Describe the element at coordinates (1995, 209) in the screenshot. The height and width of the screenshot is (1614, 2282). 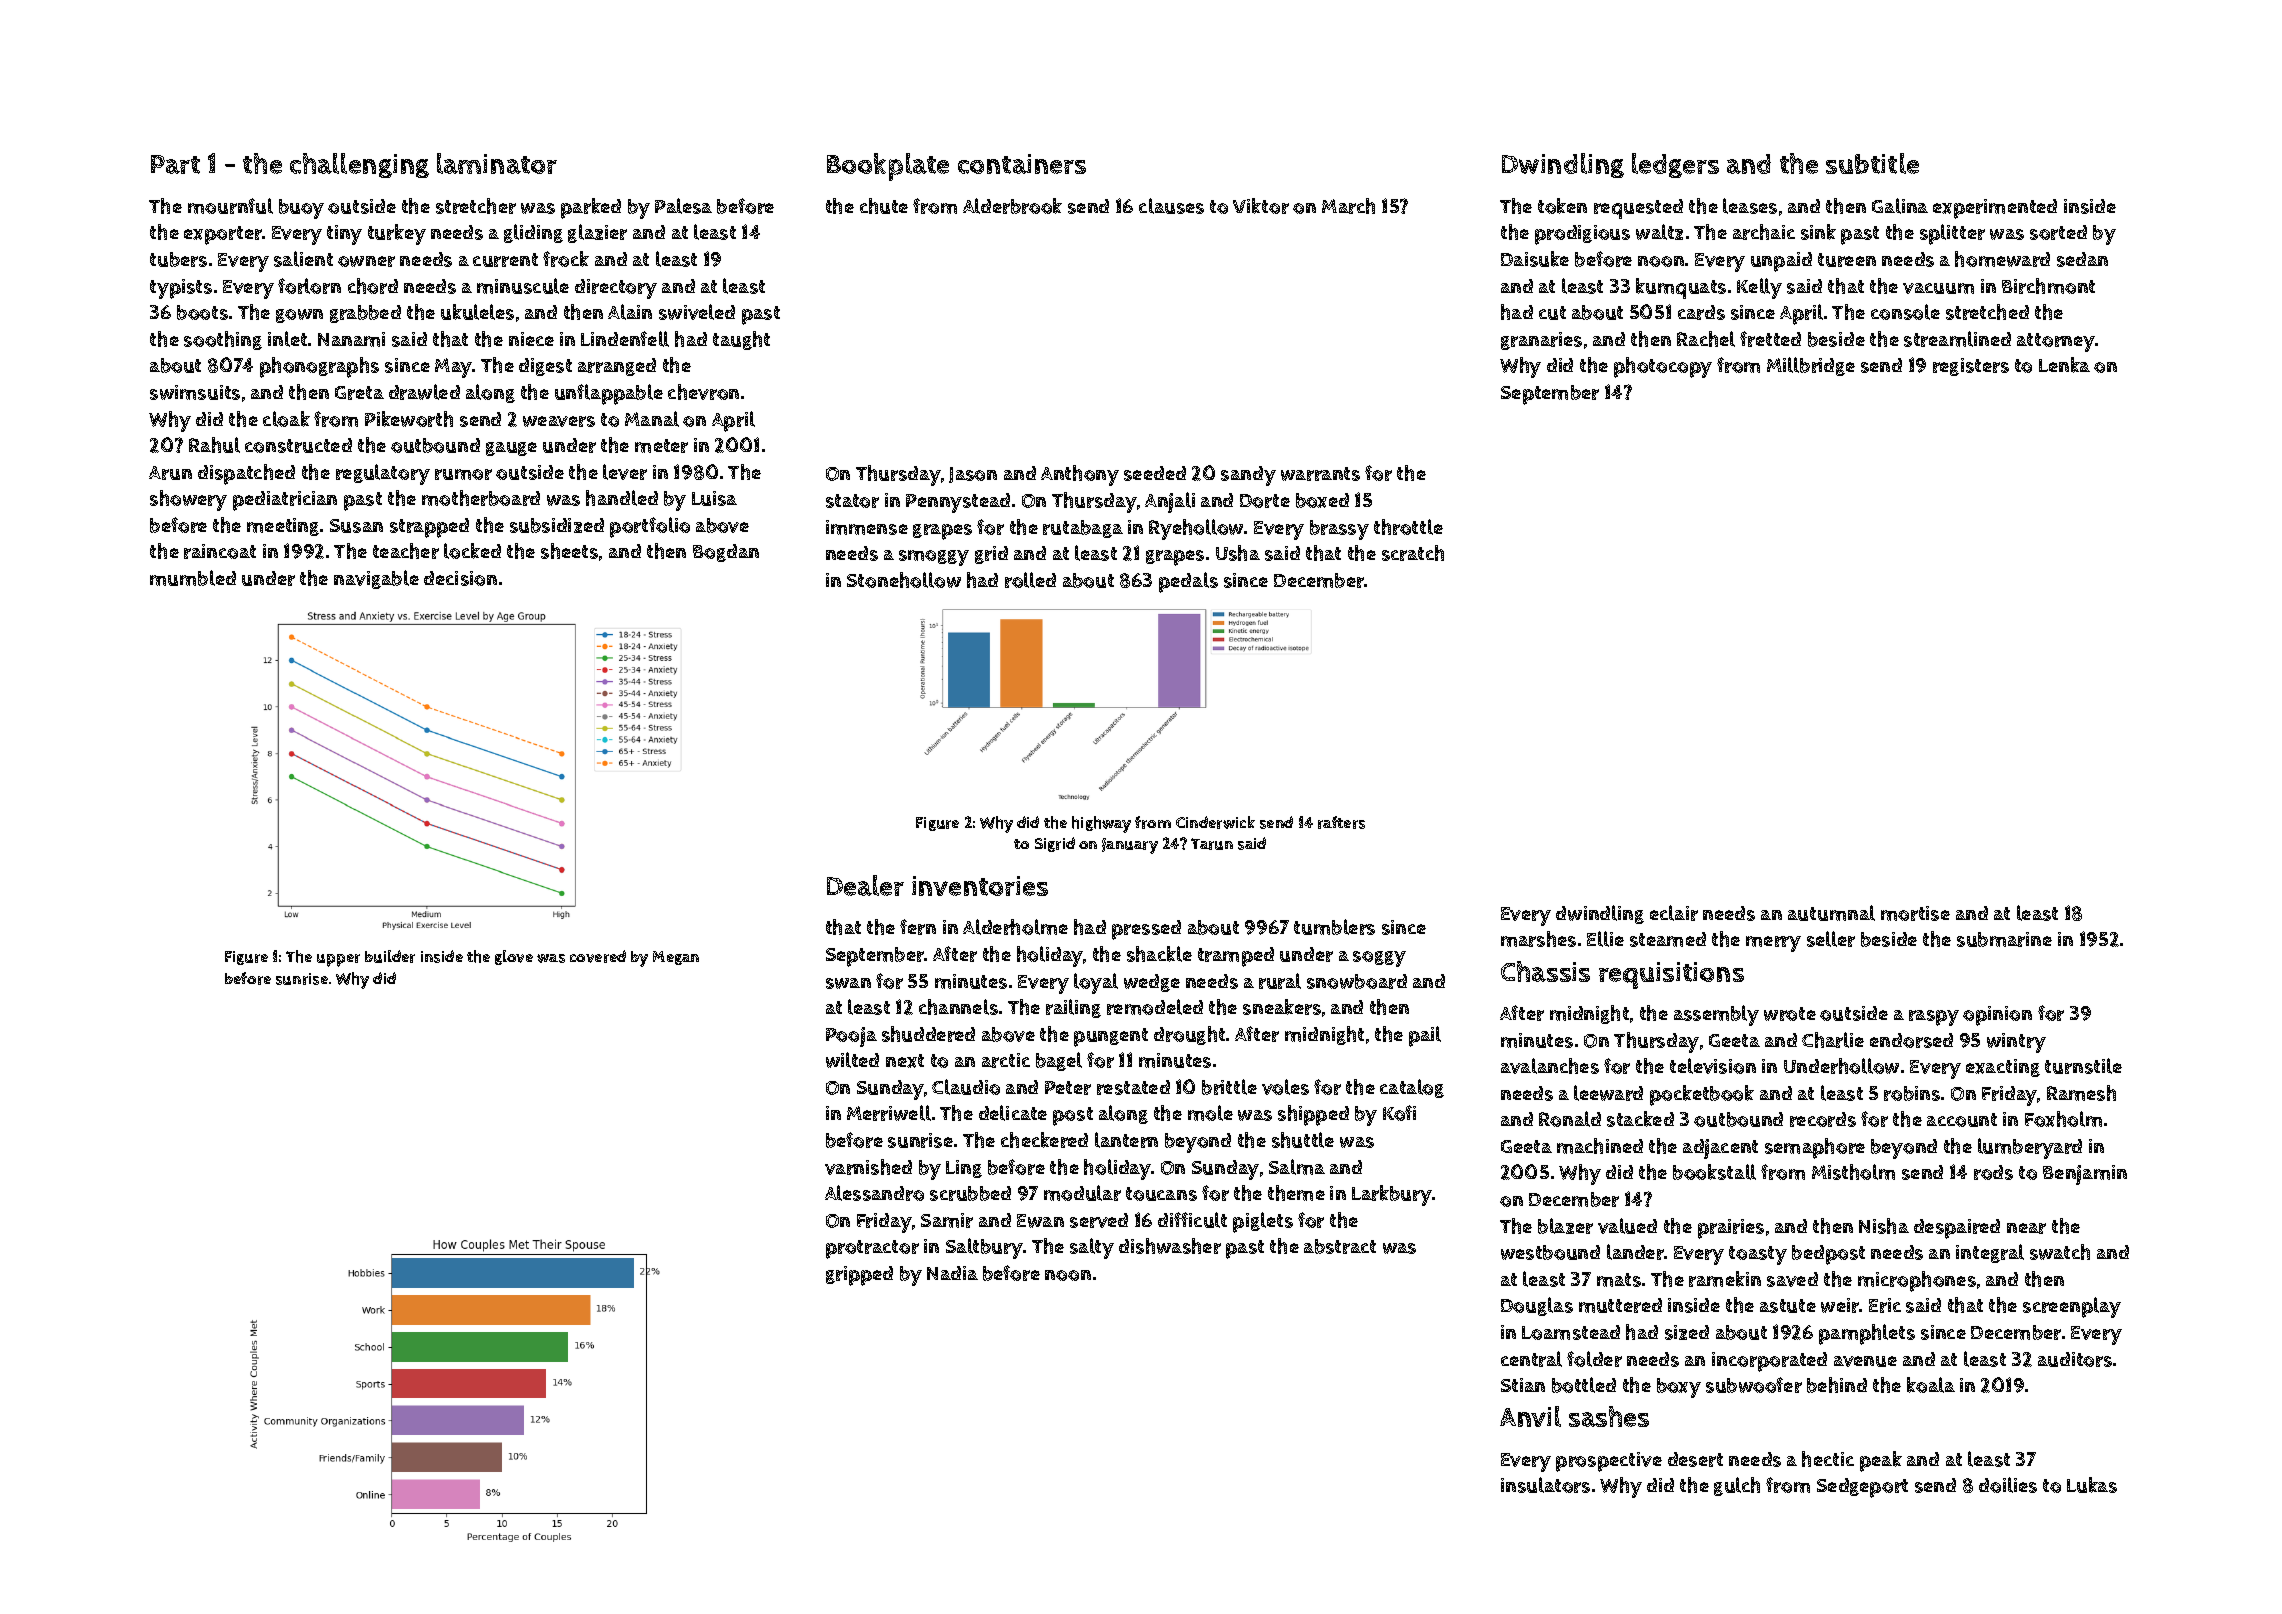
I see `experimented` at that location.
